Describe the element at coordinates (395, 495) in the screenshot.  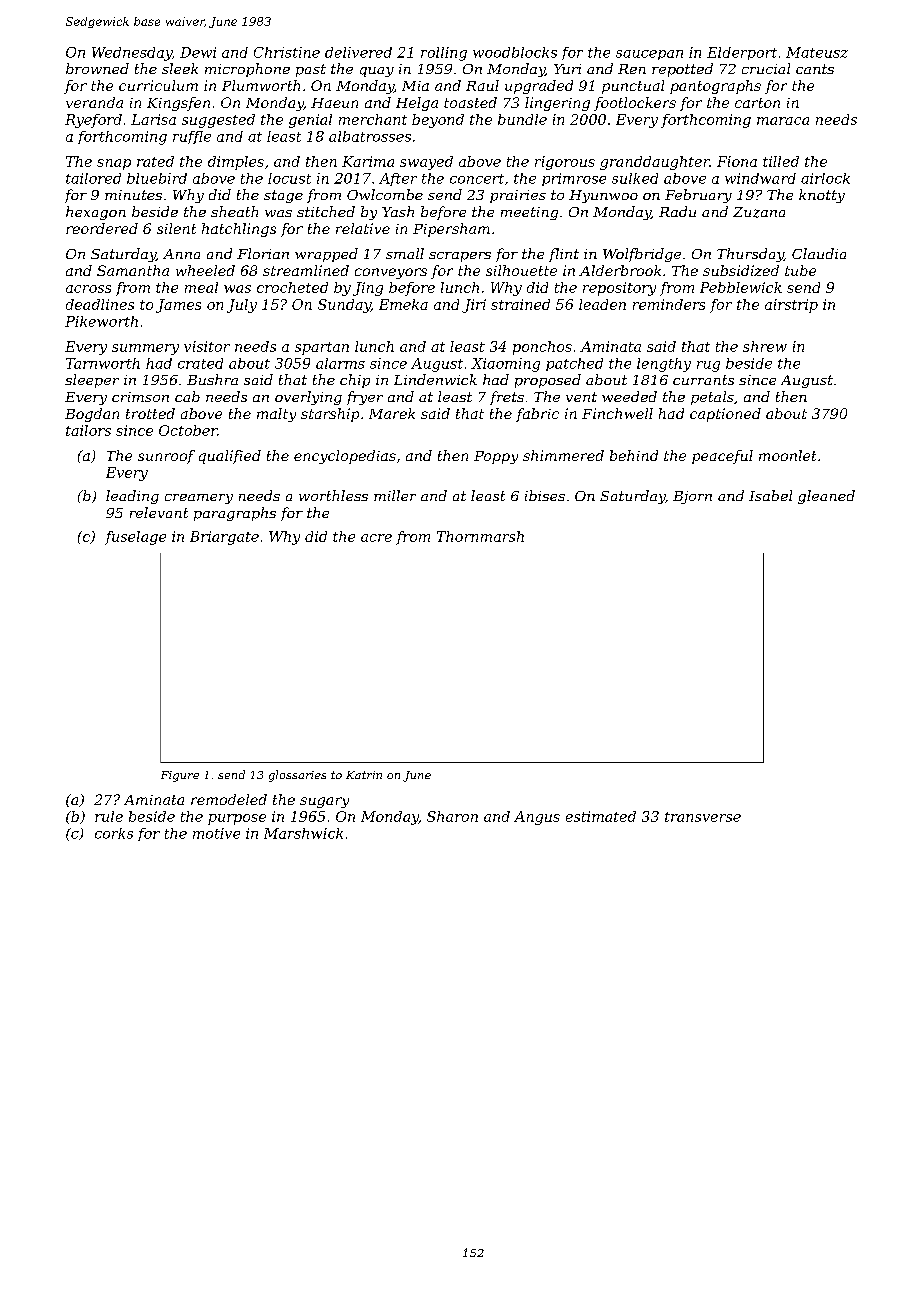
I see `miller` at that location.
